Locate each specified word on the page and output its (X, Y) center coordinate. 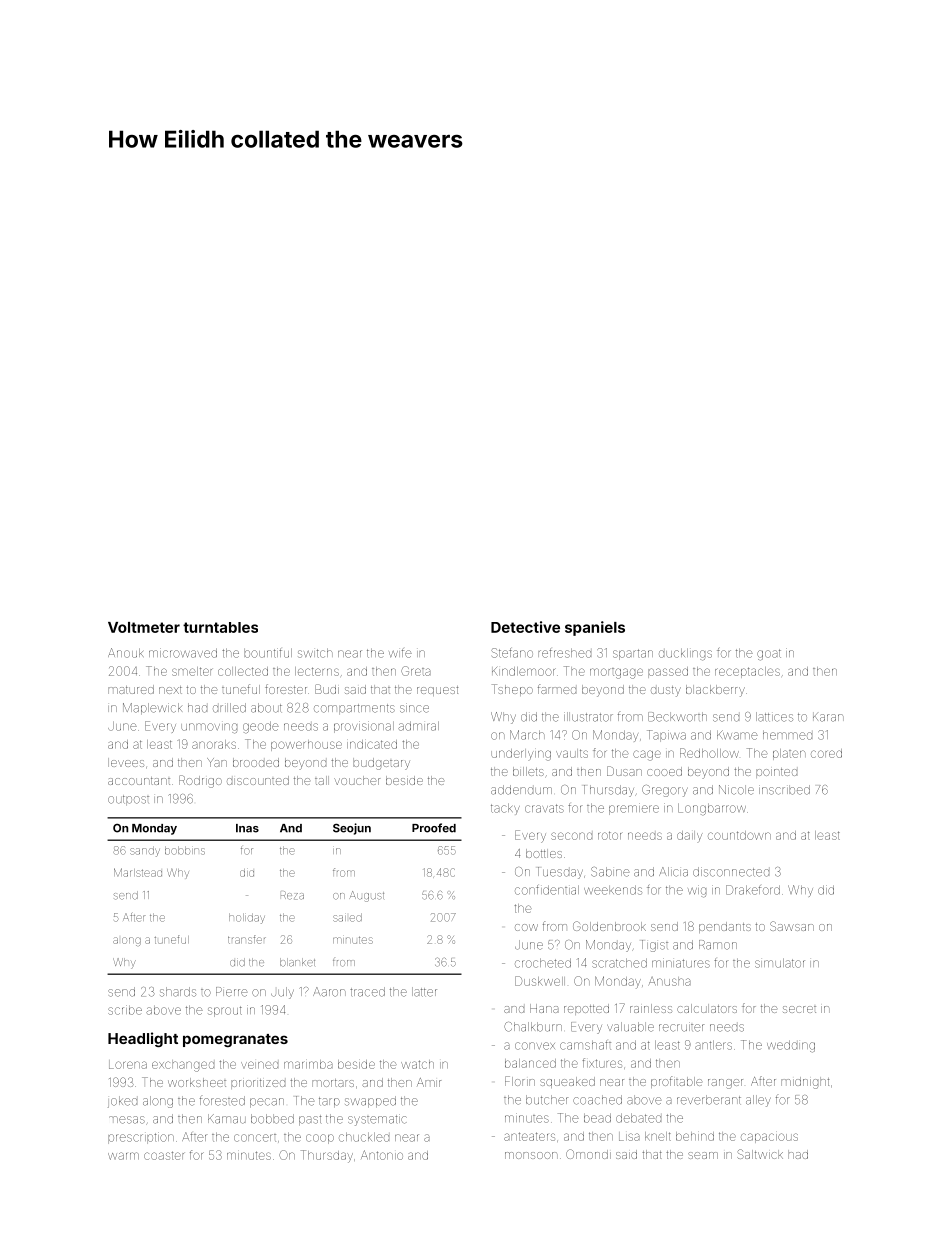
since (414, 708)
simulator (780, 963)
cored (826, 753)
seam (703, 1155)
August (366, 896)
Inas (247, 828)
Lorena (128, 1064)
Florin (520, 1081)
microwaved (183, 653)
